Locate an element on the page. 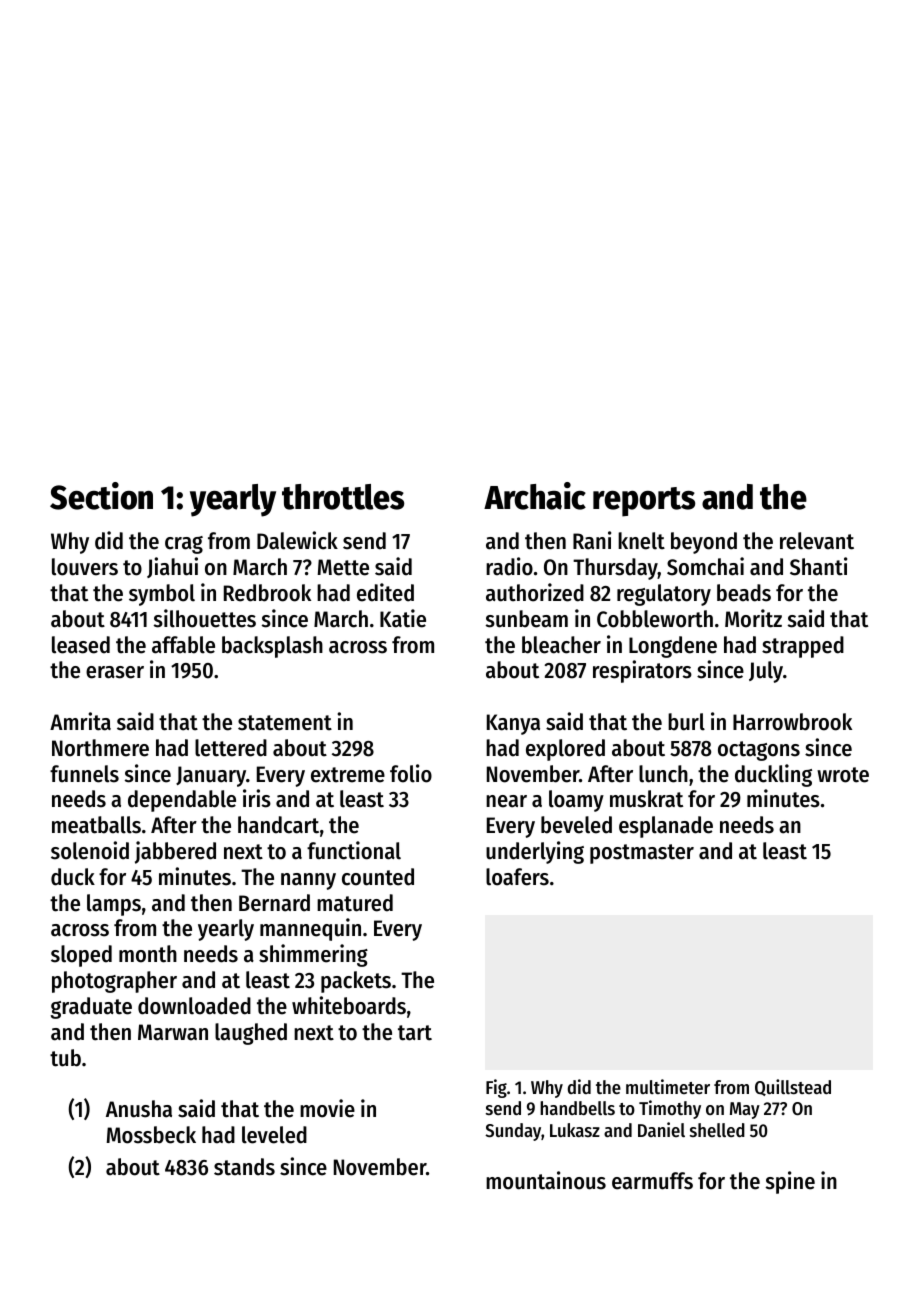  wrote is located at coordinates (843, 775).
